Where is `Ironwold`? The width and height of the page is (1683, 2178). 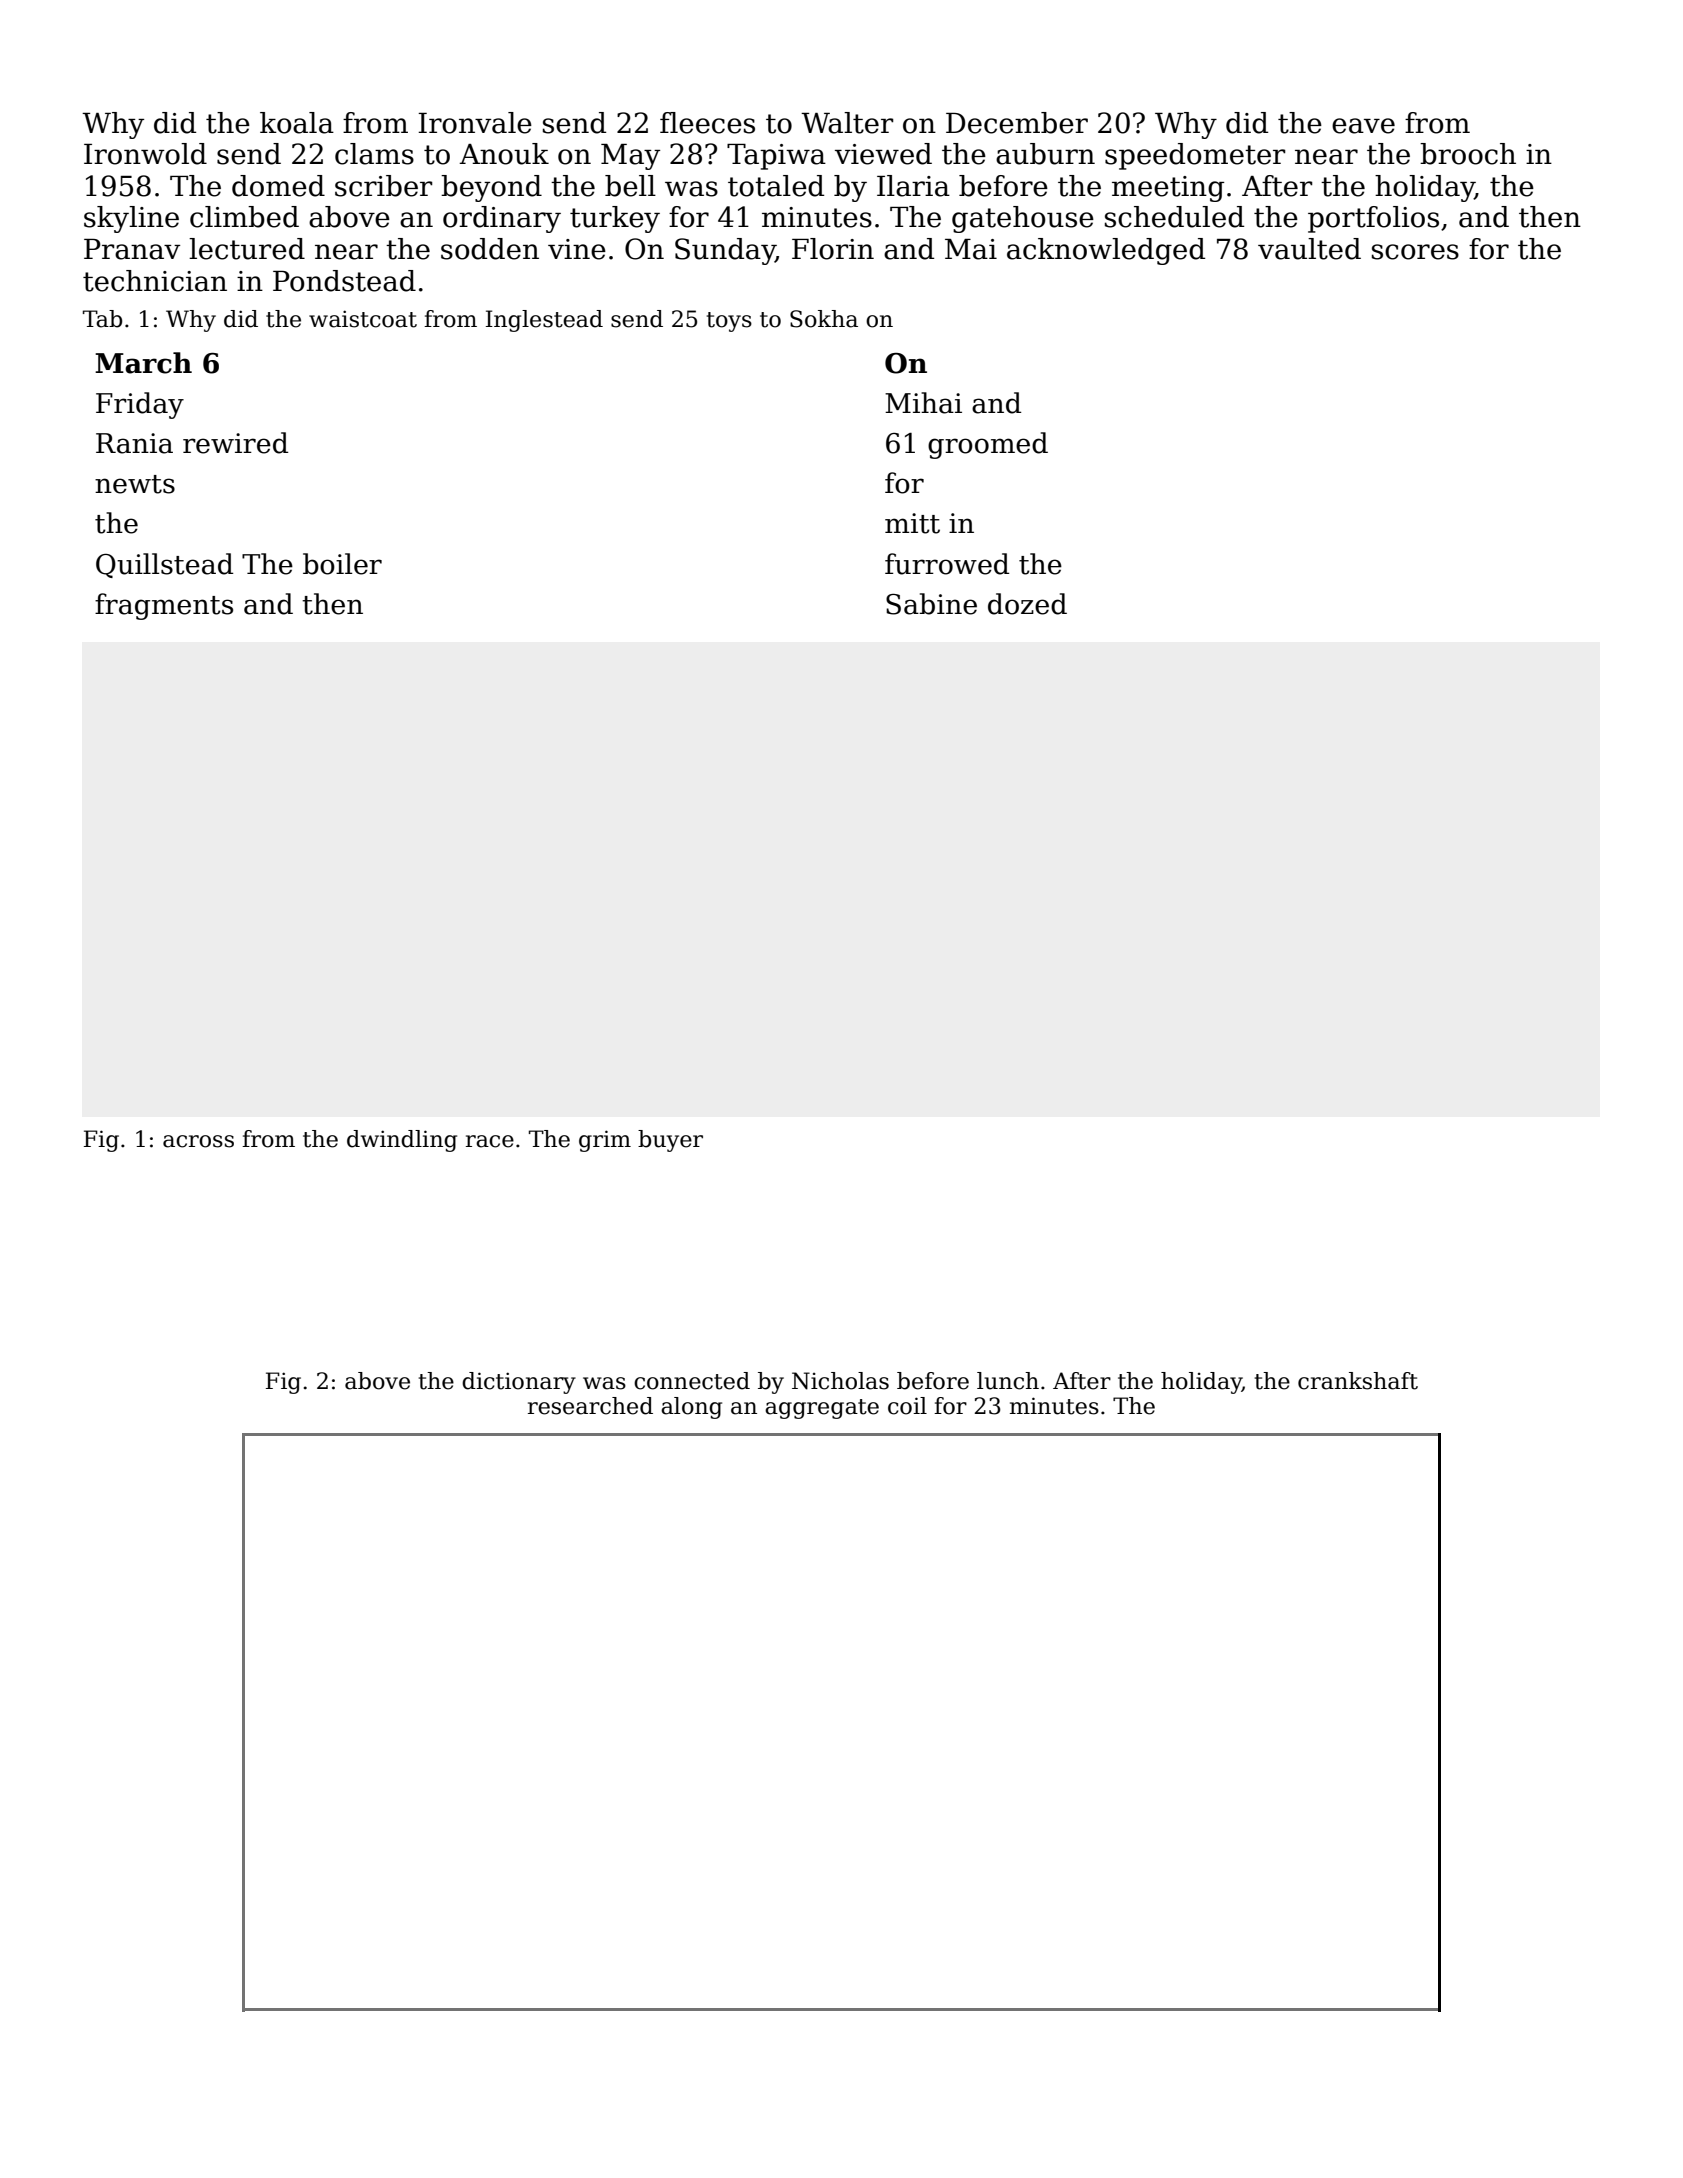
Ironwold is located at coordinates (145, 154).
